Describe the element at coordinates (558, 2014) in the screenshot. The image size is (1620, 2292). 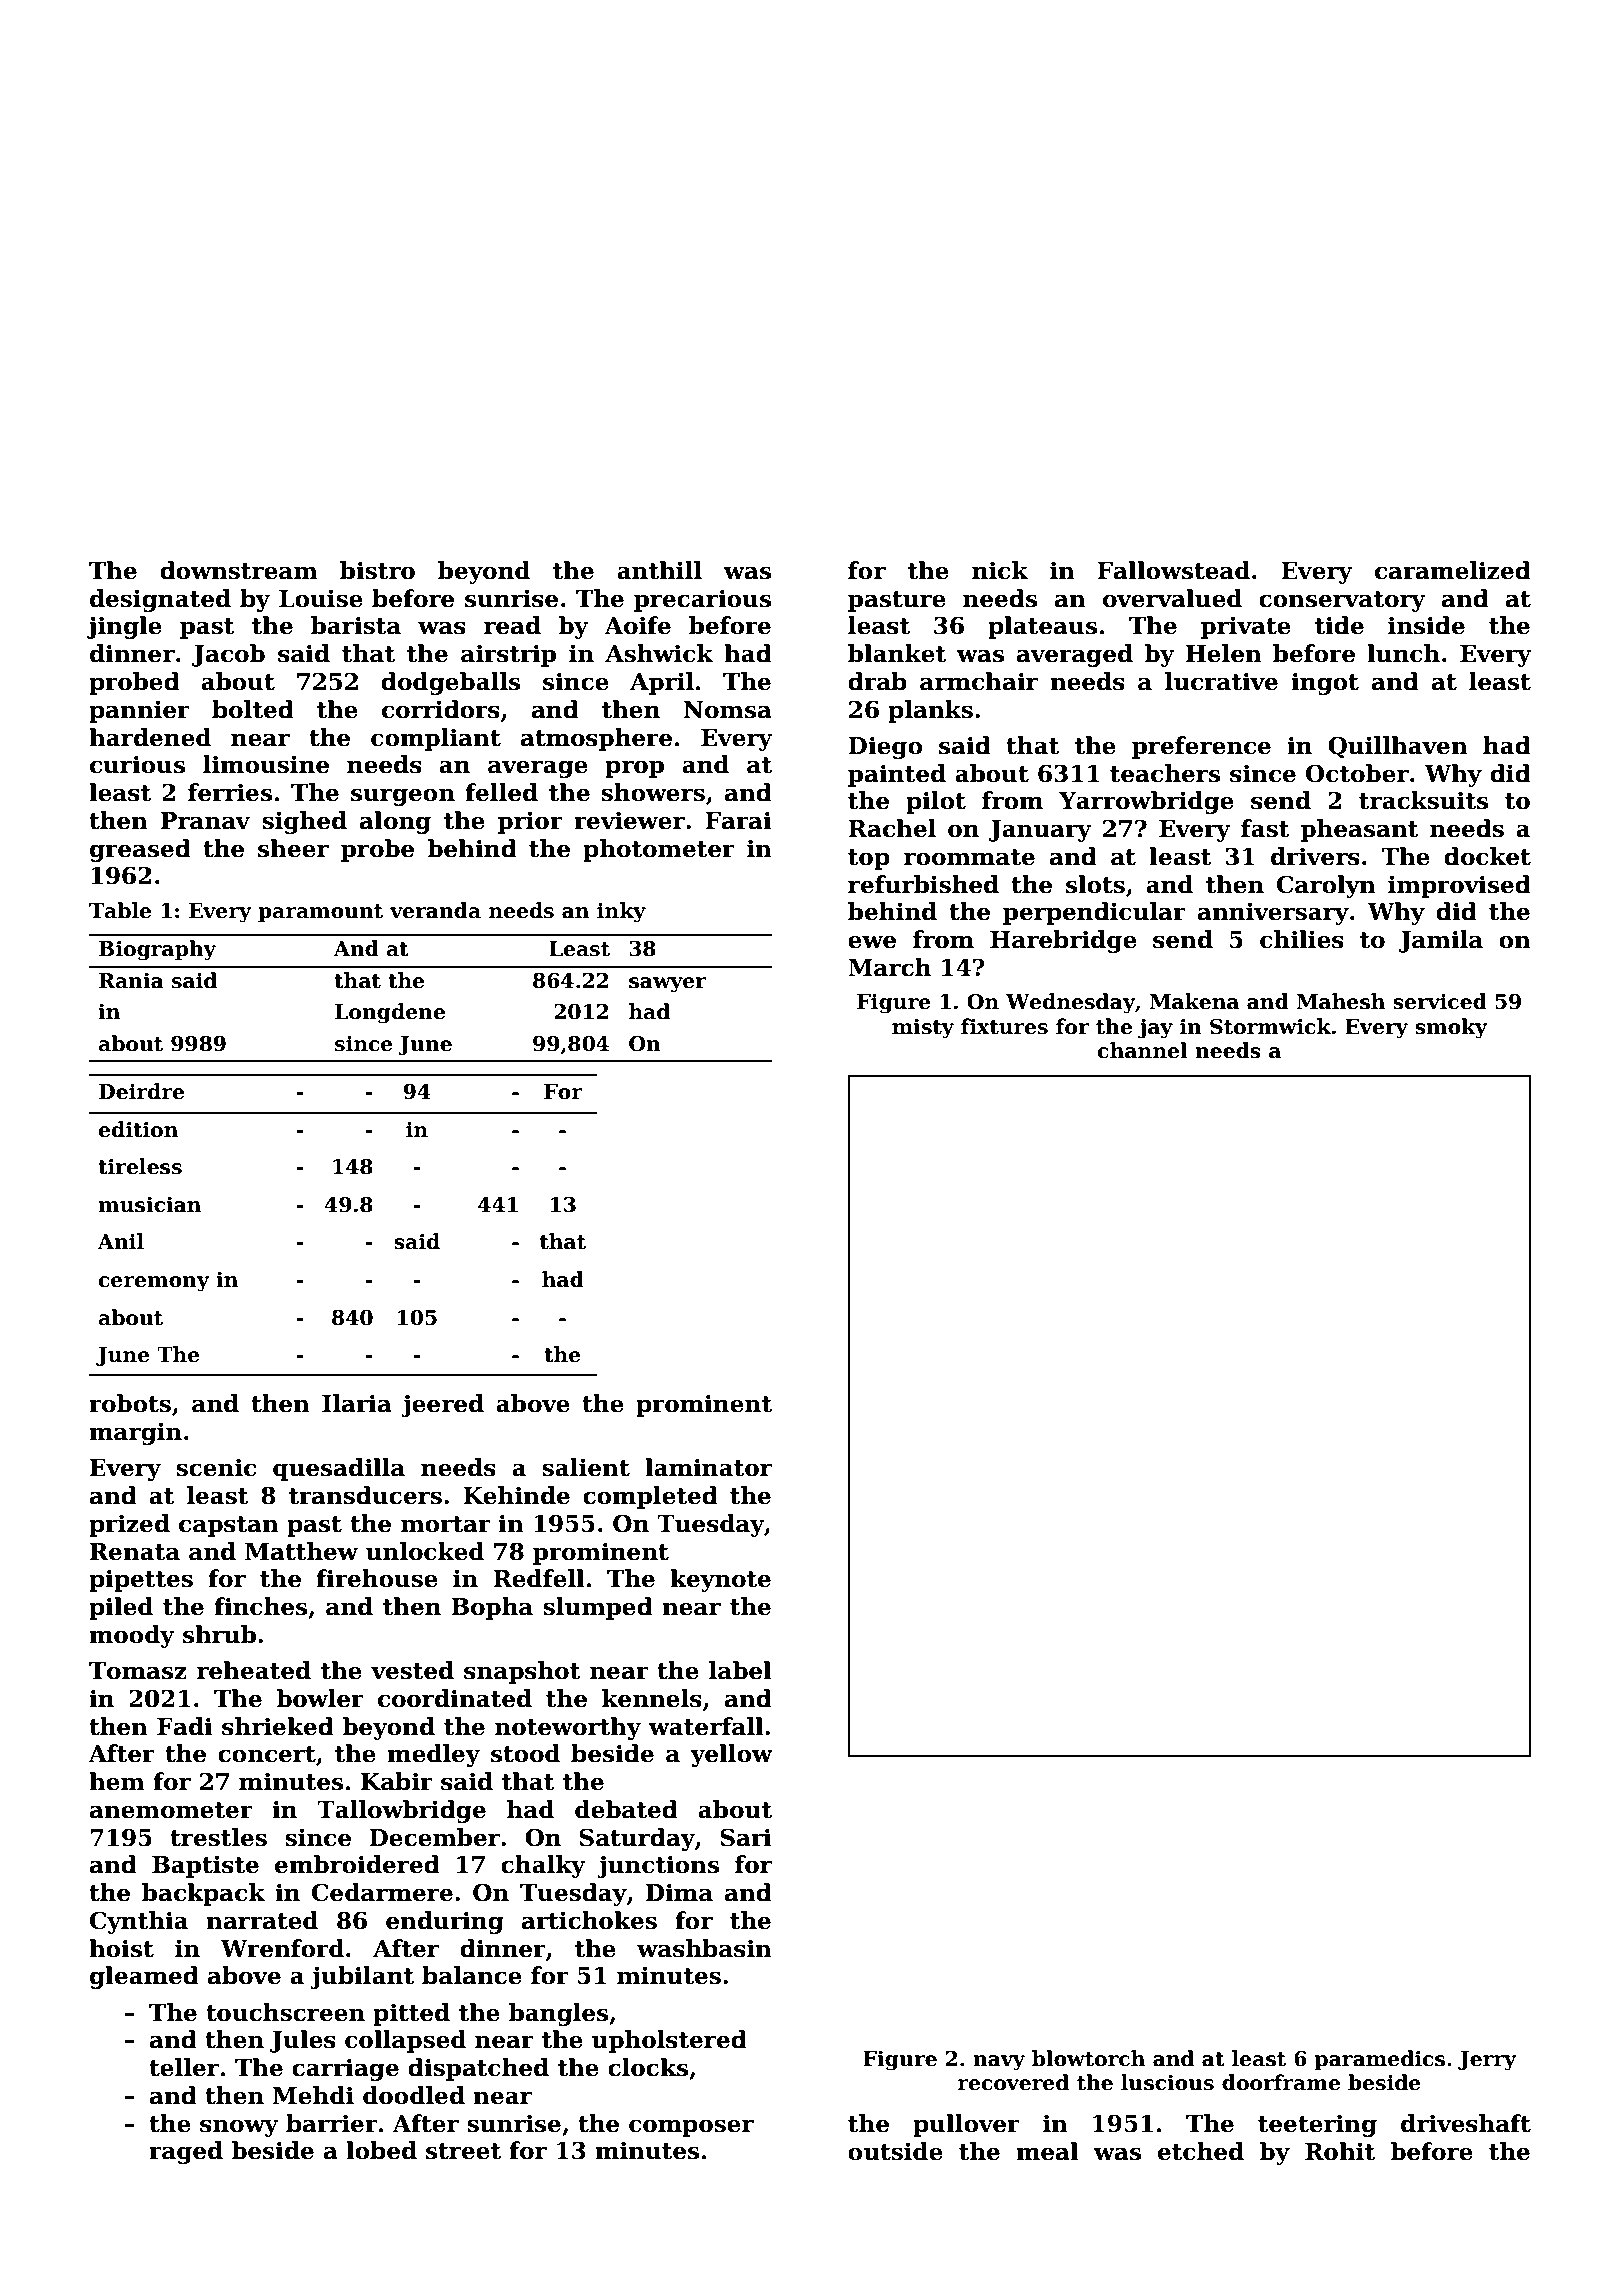
I see `bangles` at that location.
